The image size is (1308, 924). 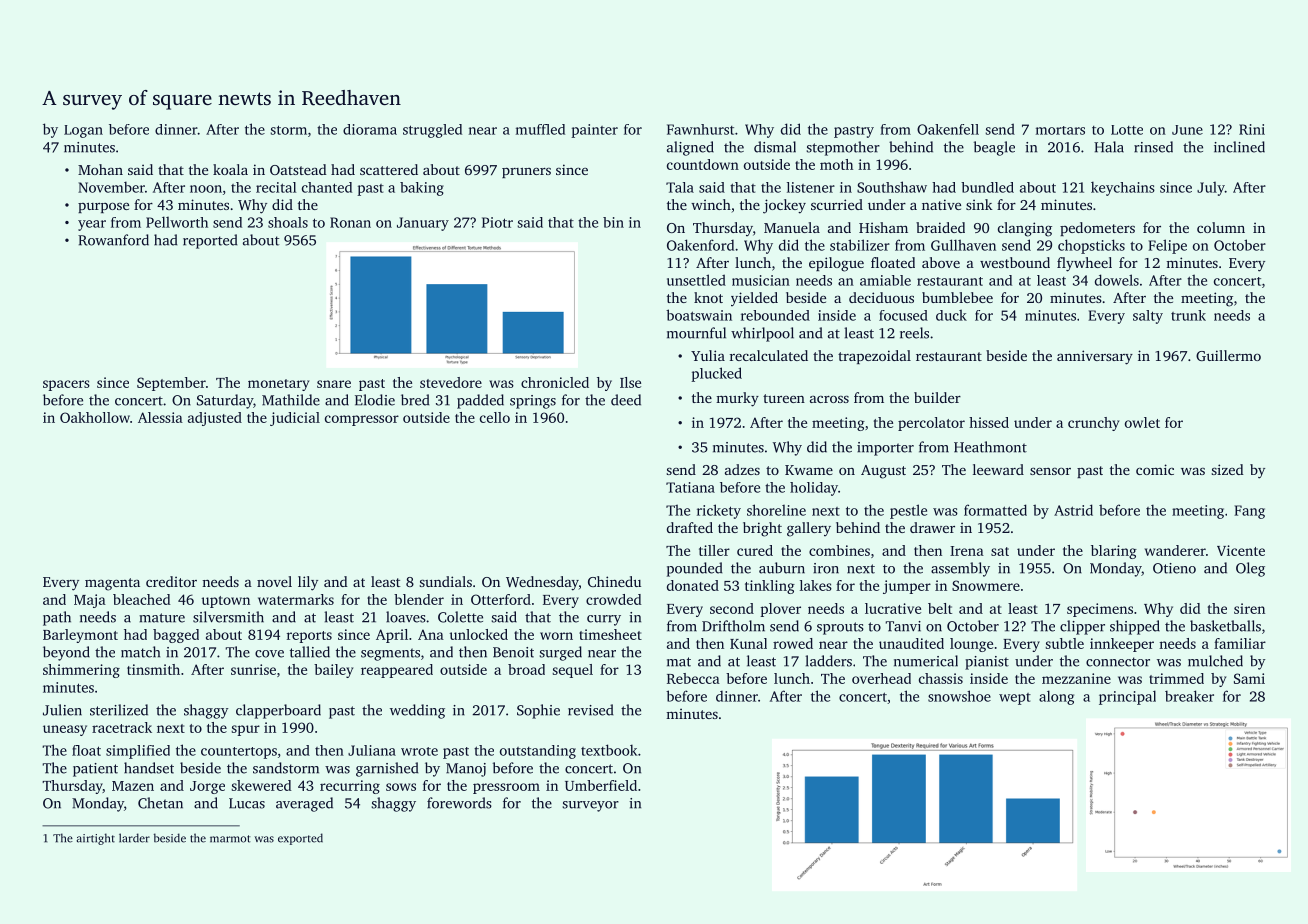 What do you see at coordinates (112, 584) in the document?
I see `magenta` at bounding box center [112, 584].
